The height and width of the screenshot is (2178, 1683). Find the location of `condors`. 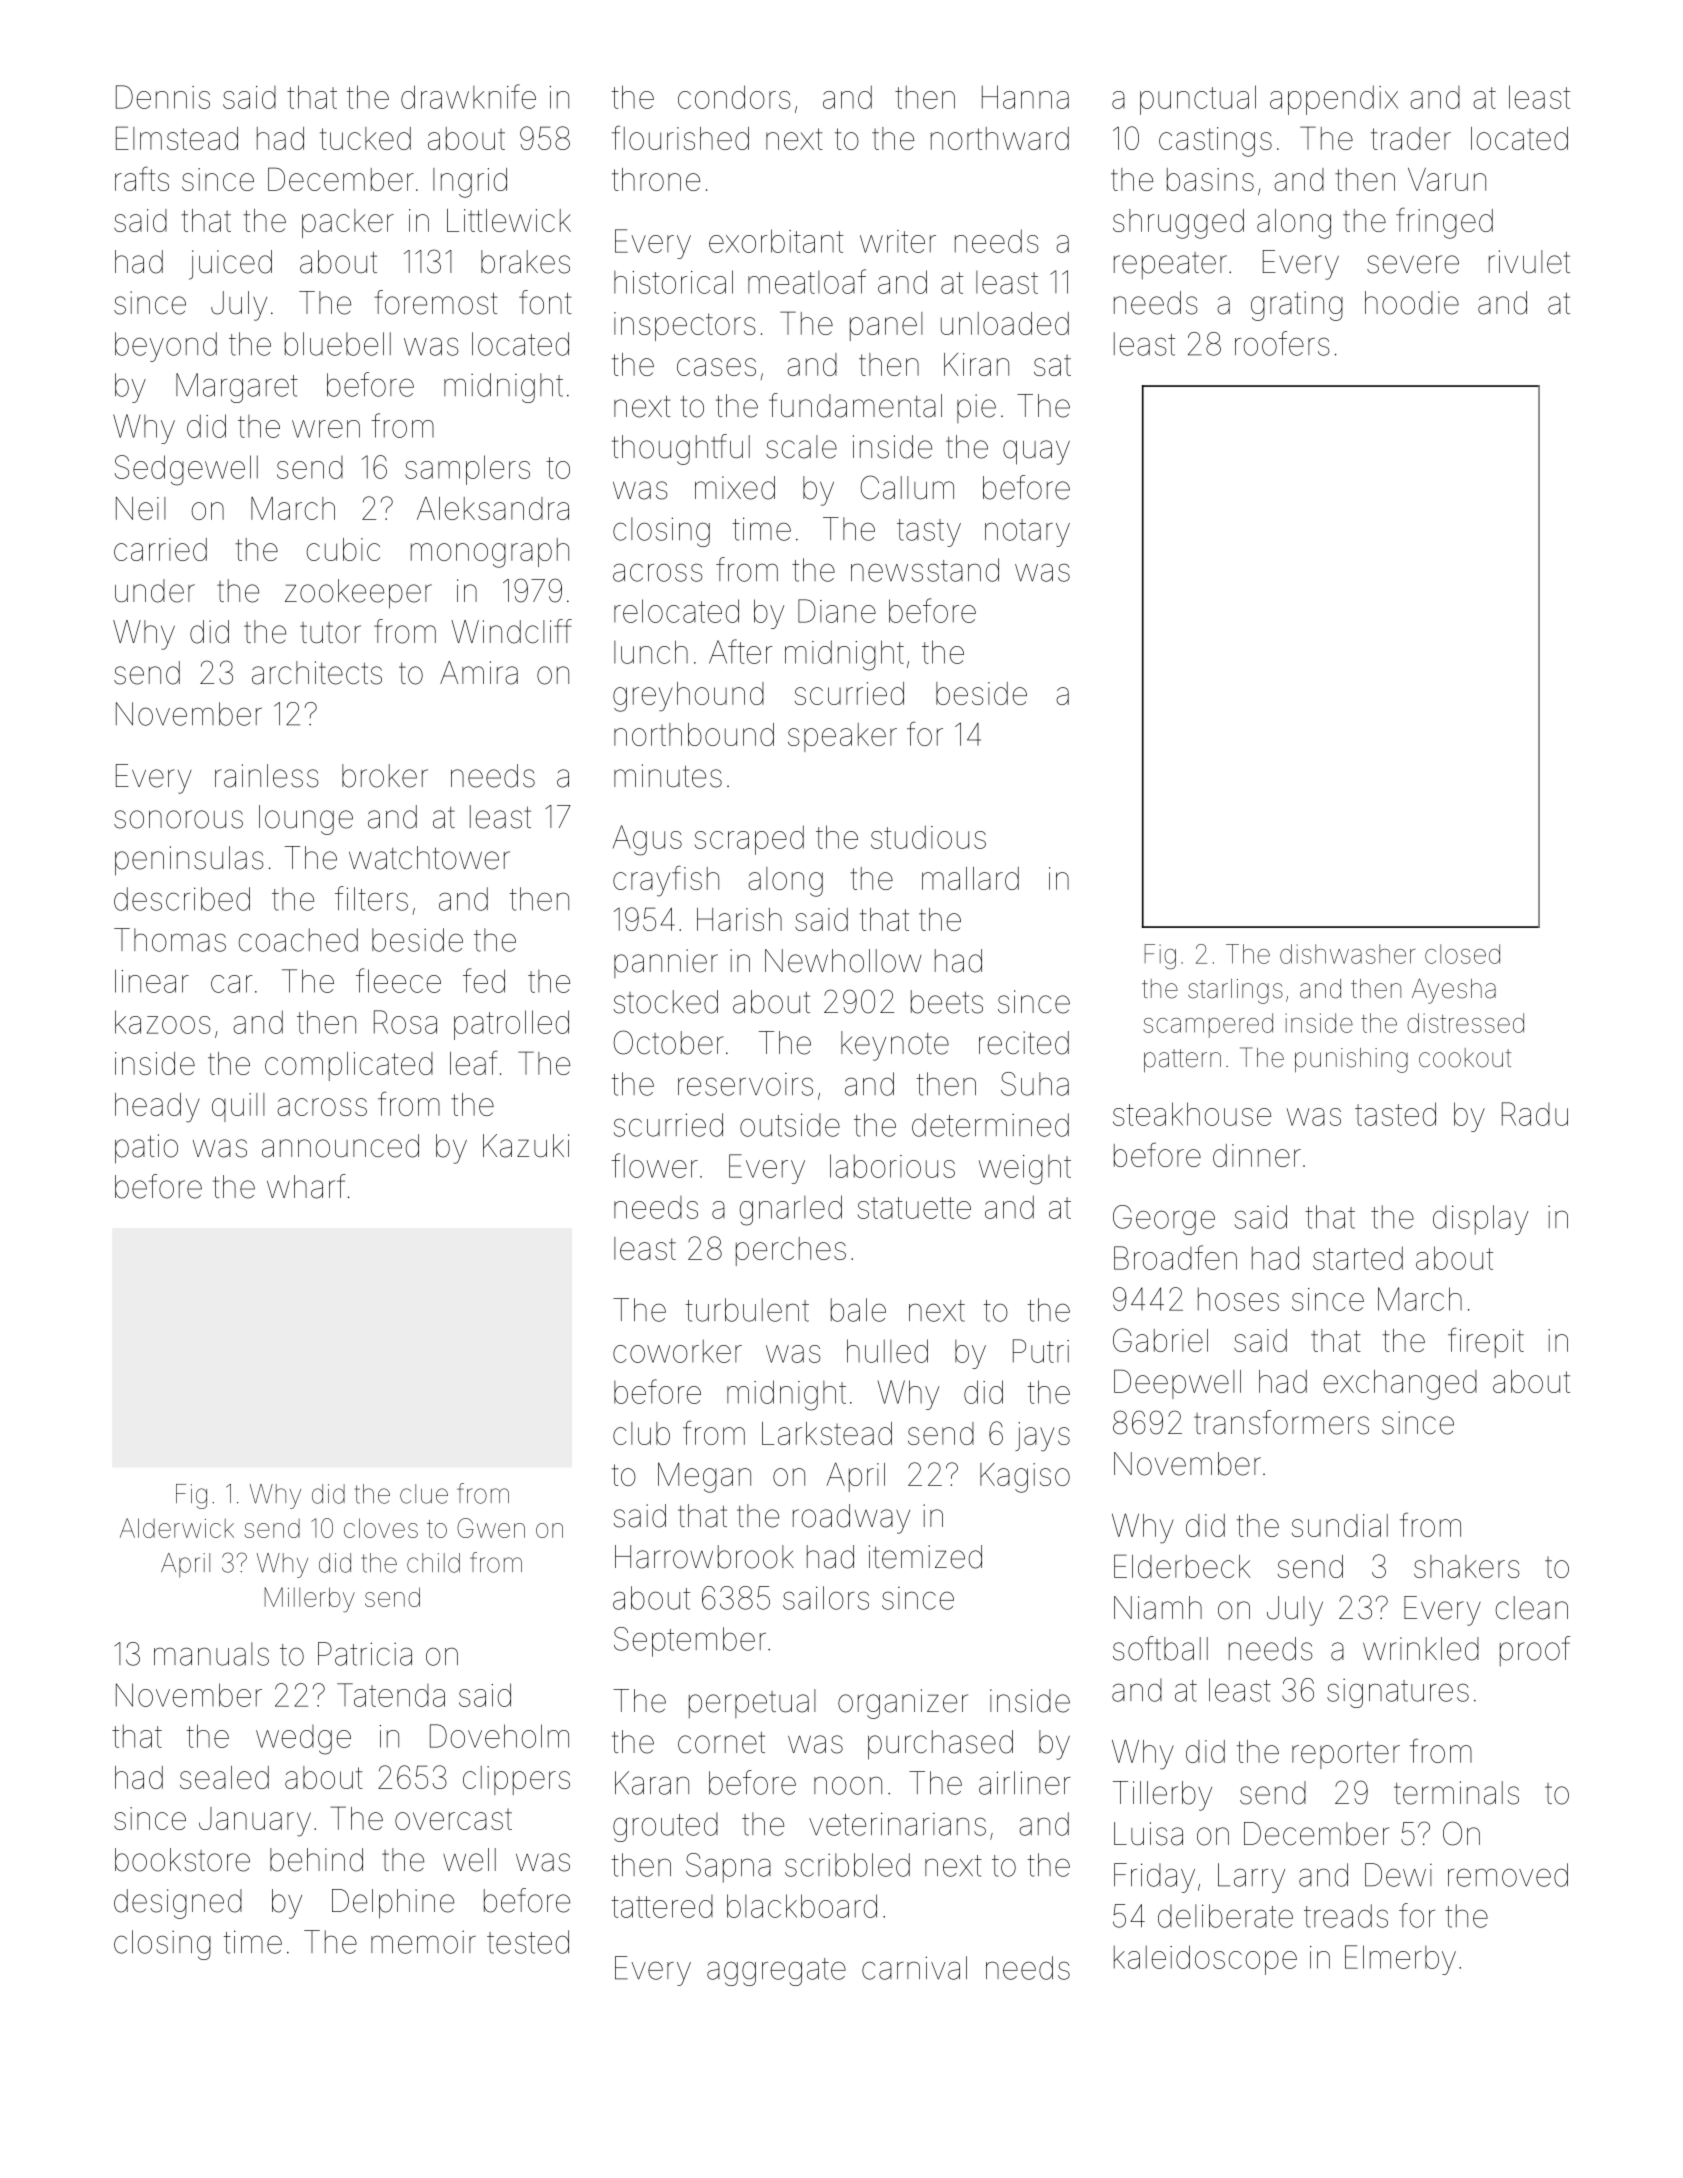

condors is located at coordinates (734, 97).
